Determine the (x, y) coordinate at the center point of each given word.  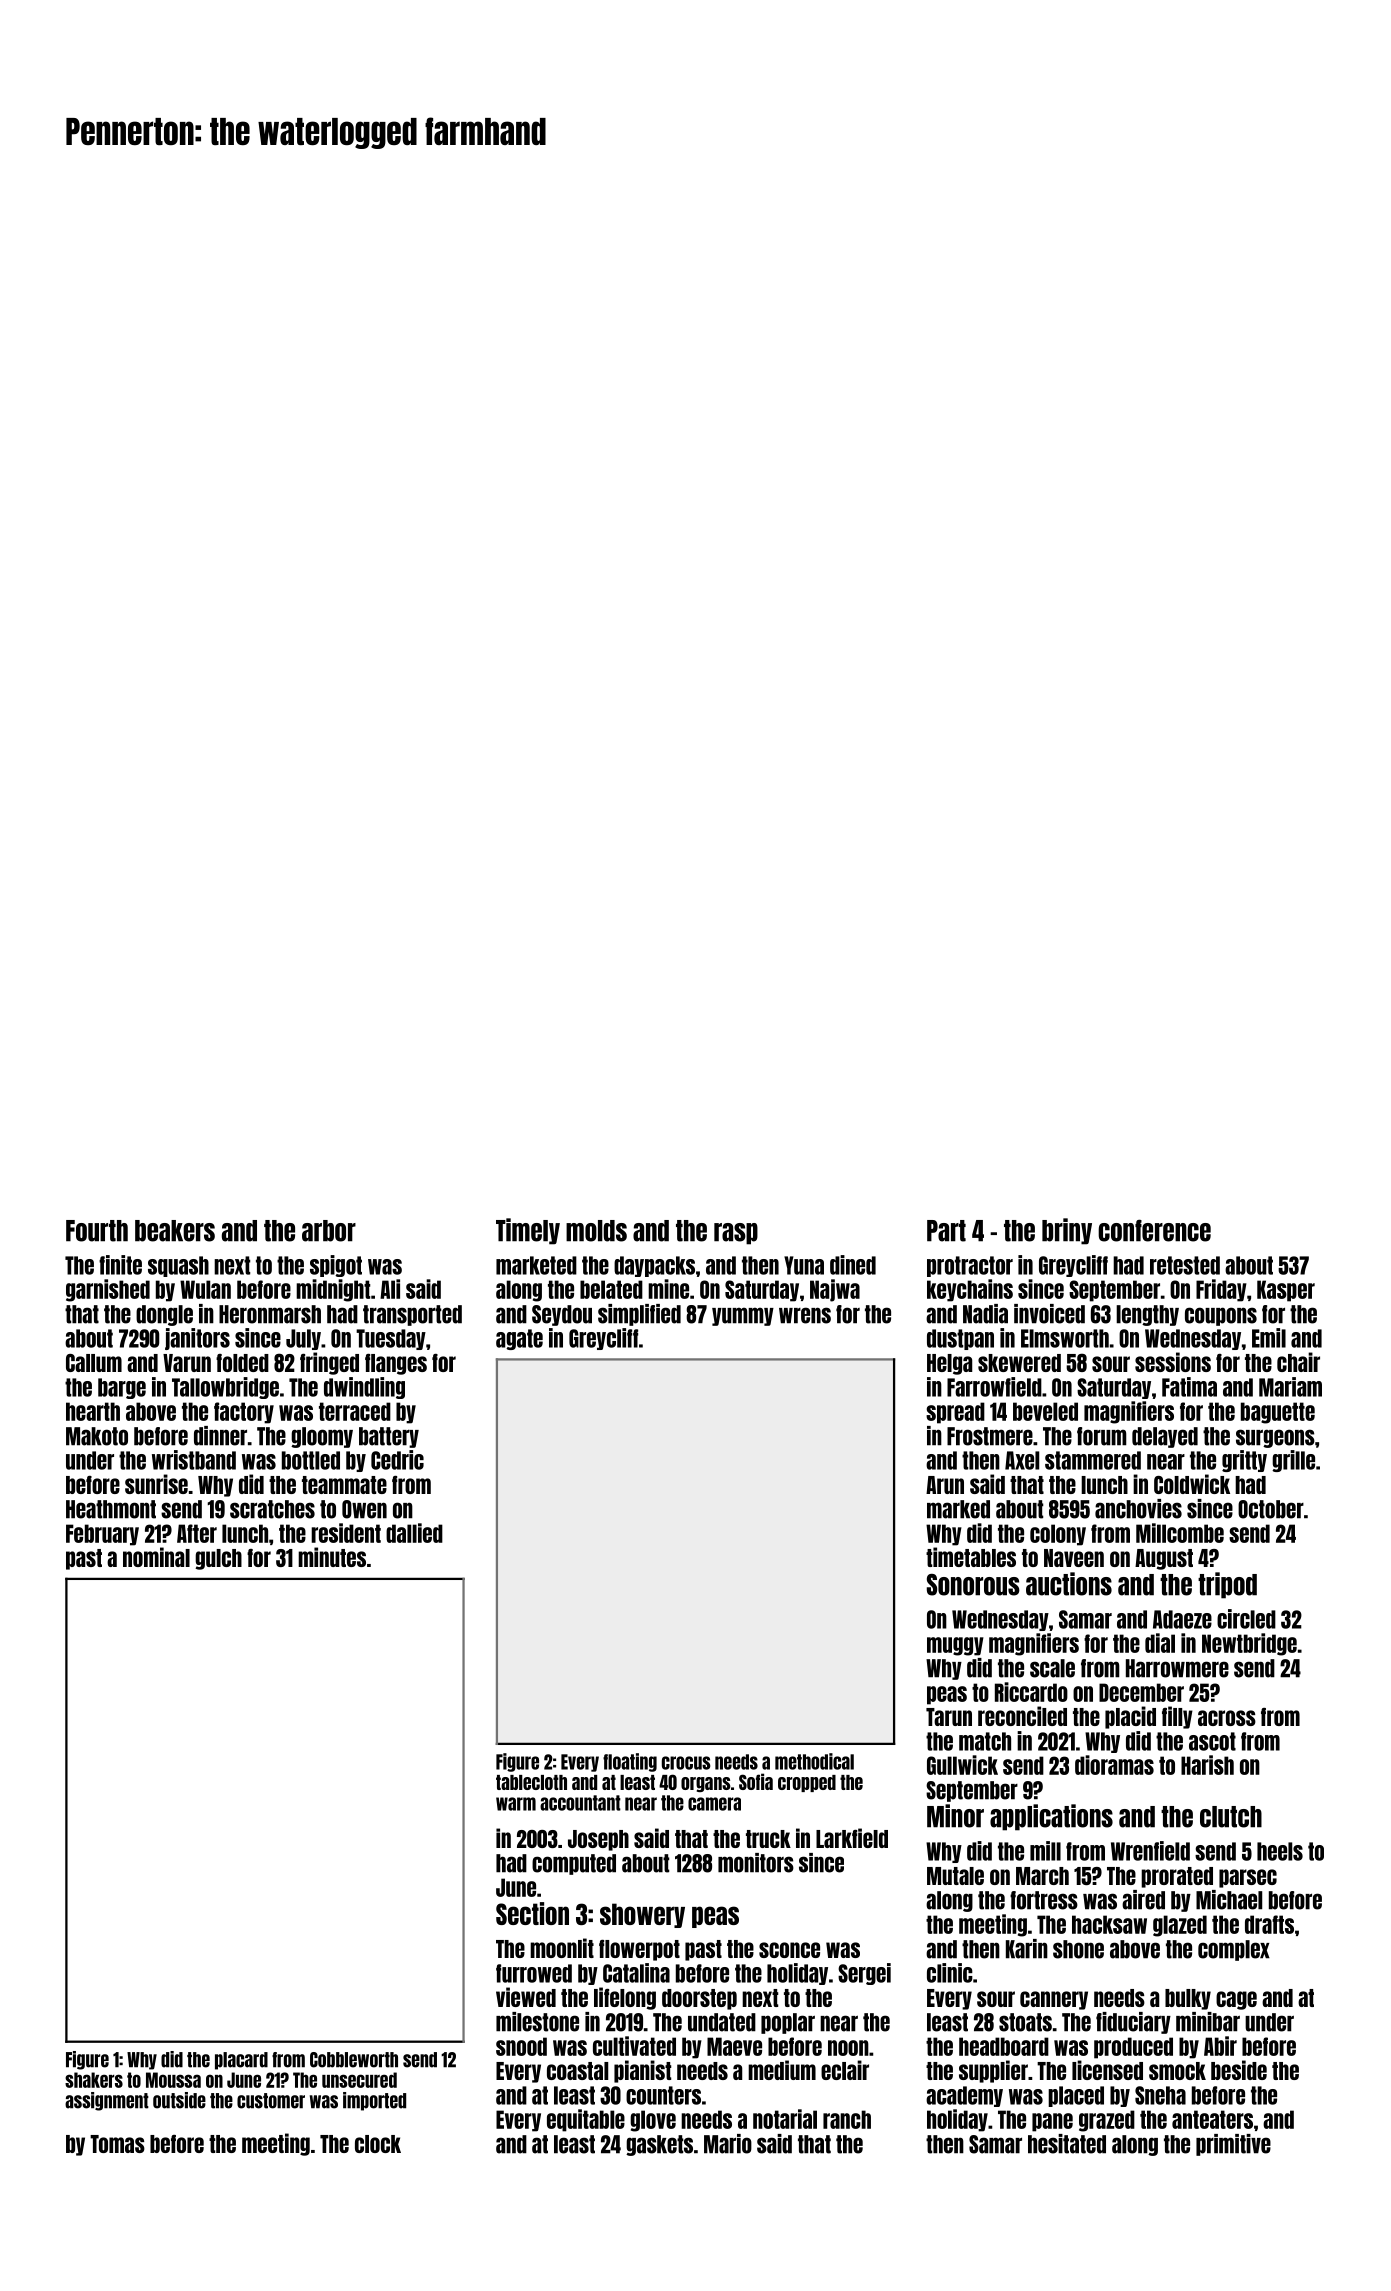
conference (1154, 1230)
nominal (156, 1557)
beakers (175, 1231)
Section (532, 1913)
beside (1239, 2070)
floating (630, 1762)
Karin (1027, 1949)
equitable (586, 2120)
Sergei (864, 1974)
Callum (94, 1363)
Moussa (173, 2080)
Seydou (562, 1315)
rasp (736, 1234)
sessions (1173, 1362)
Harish (1207, 1765)
